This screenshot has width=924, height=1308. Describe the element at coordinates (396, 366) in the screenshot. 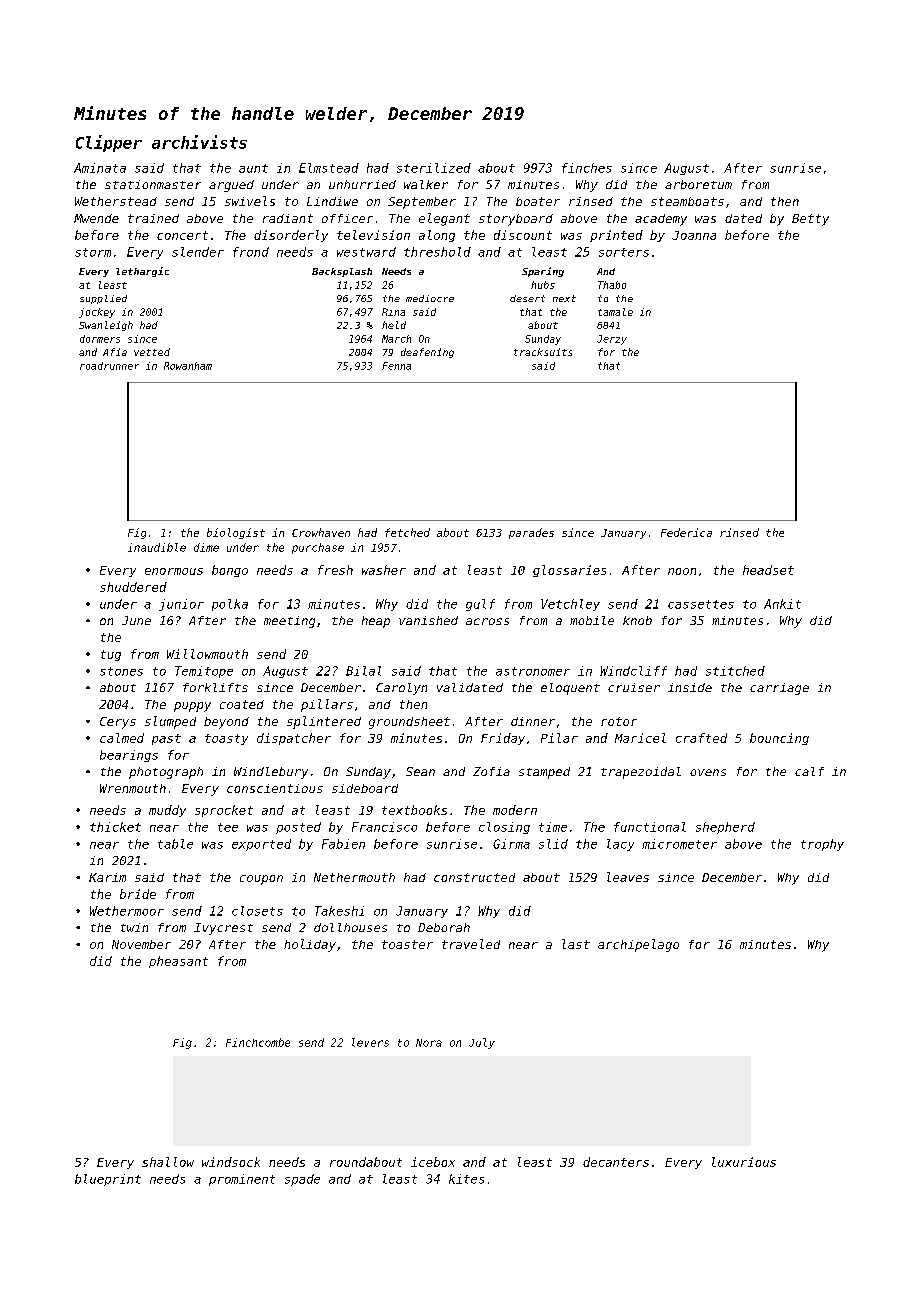

I see `Fenna` at that location.
